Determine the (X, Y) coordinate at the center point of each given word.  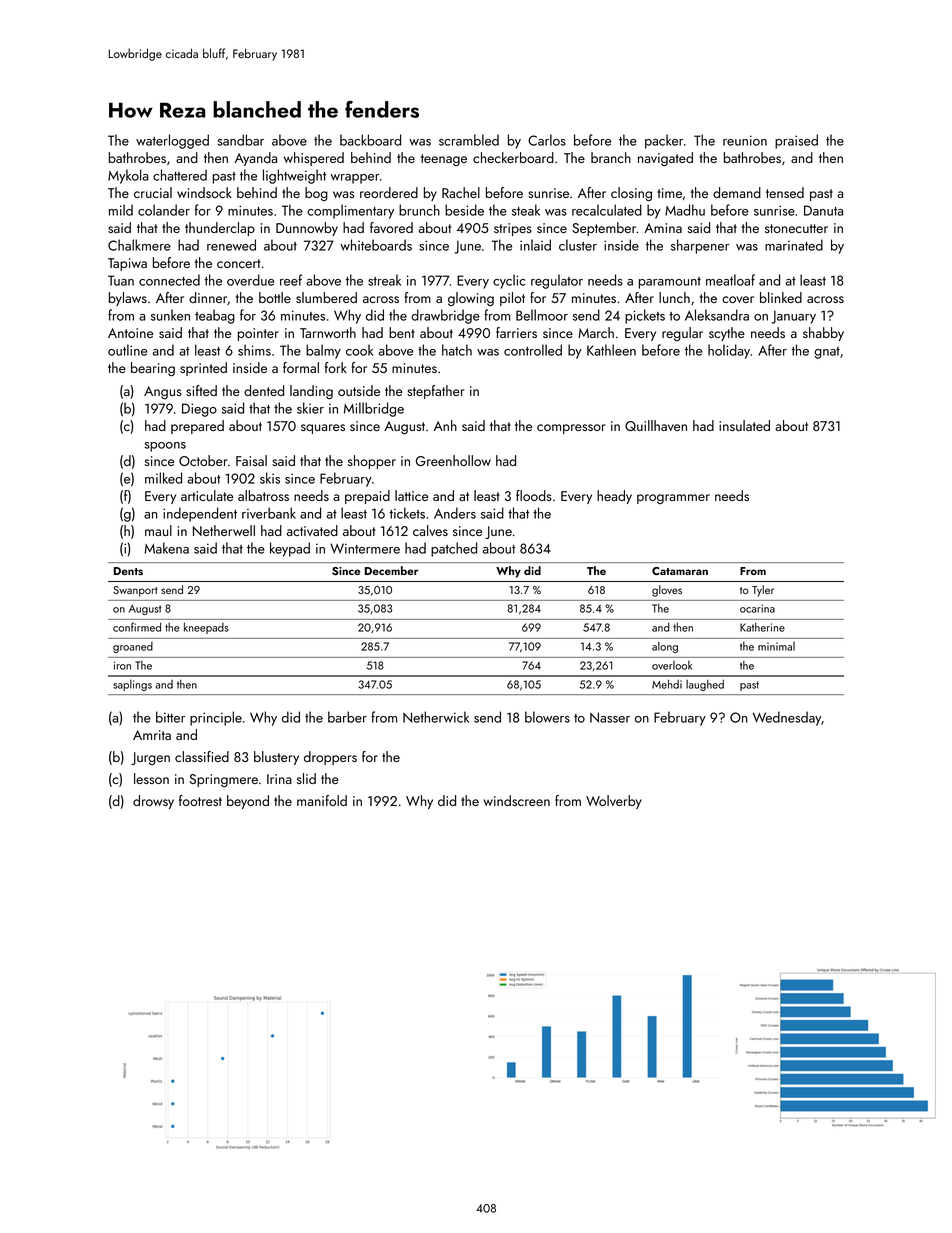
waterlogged (172, 141)
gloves (667, 591)
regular (682, 334)
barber (347, 717)
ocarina (757, 608)
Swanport (135, 591)
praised (796, 141)
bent (402, 332)
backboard (370, 140)
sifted (201, 390)
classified (202, 756)
